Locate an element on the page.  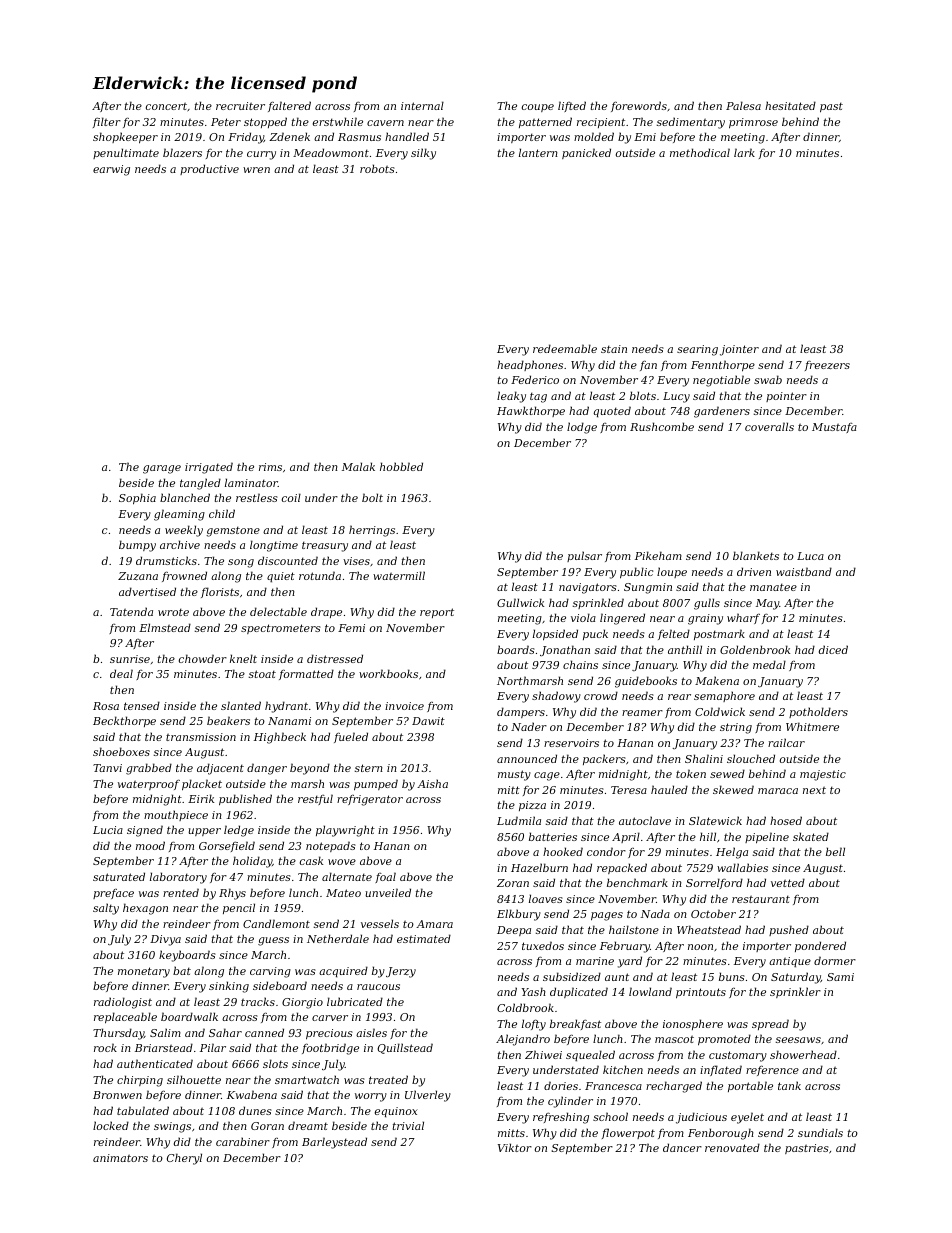
productive is located at coordinates (209, 169).
